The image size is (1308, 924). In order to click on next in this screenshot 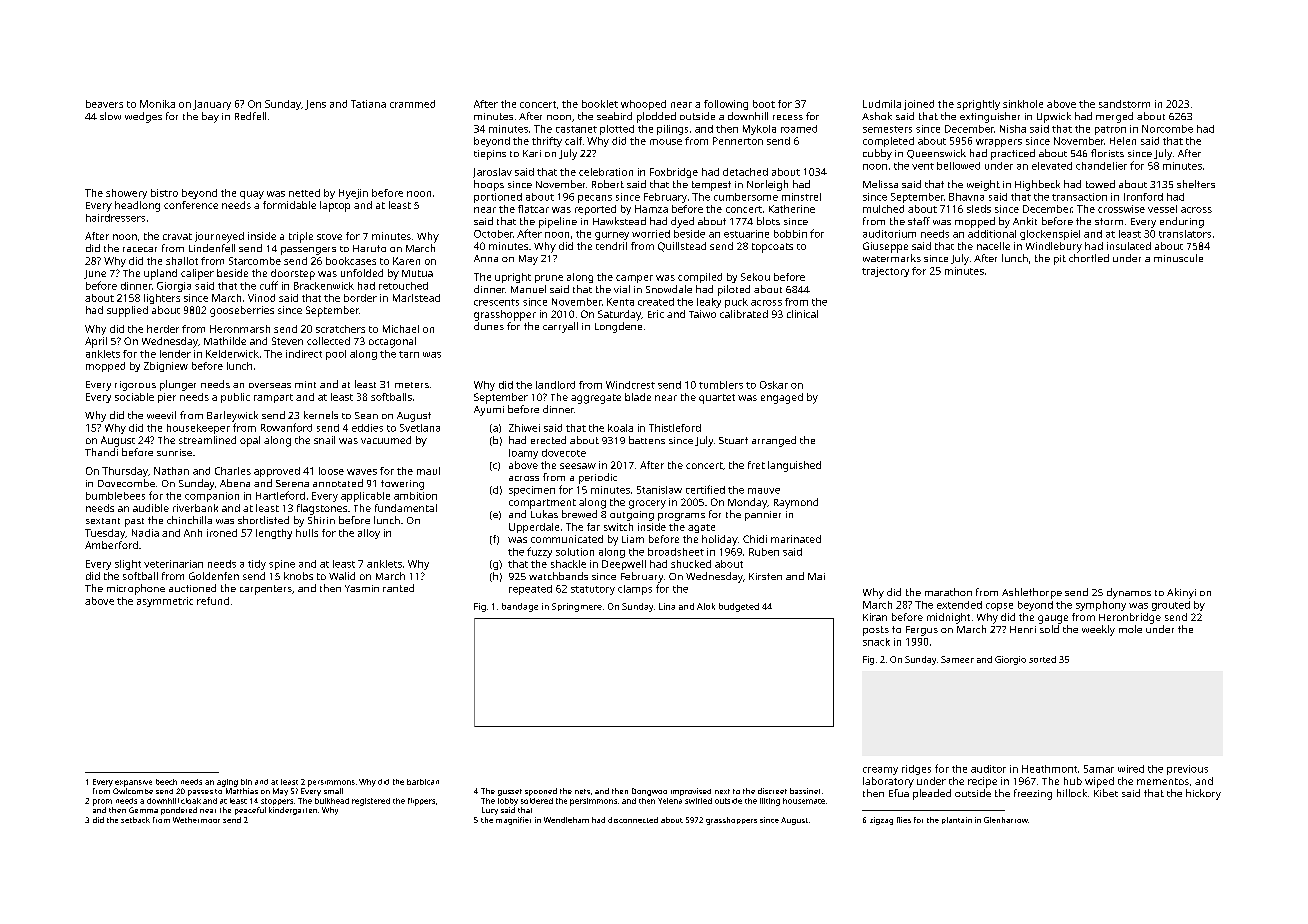, I will do `click(722, 791)`.
